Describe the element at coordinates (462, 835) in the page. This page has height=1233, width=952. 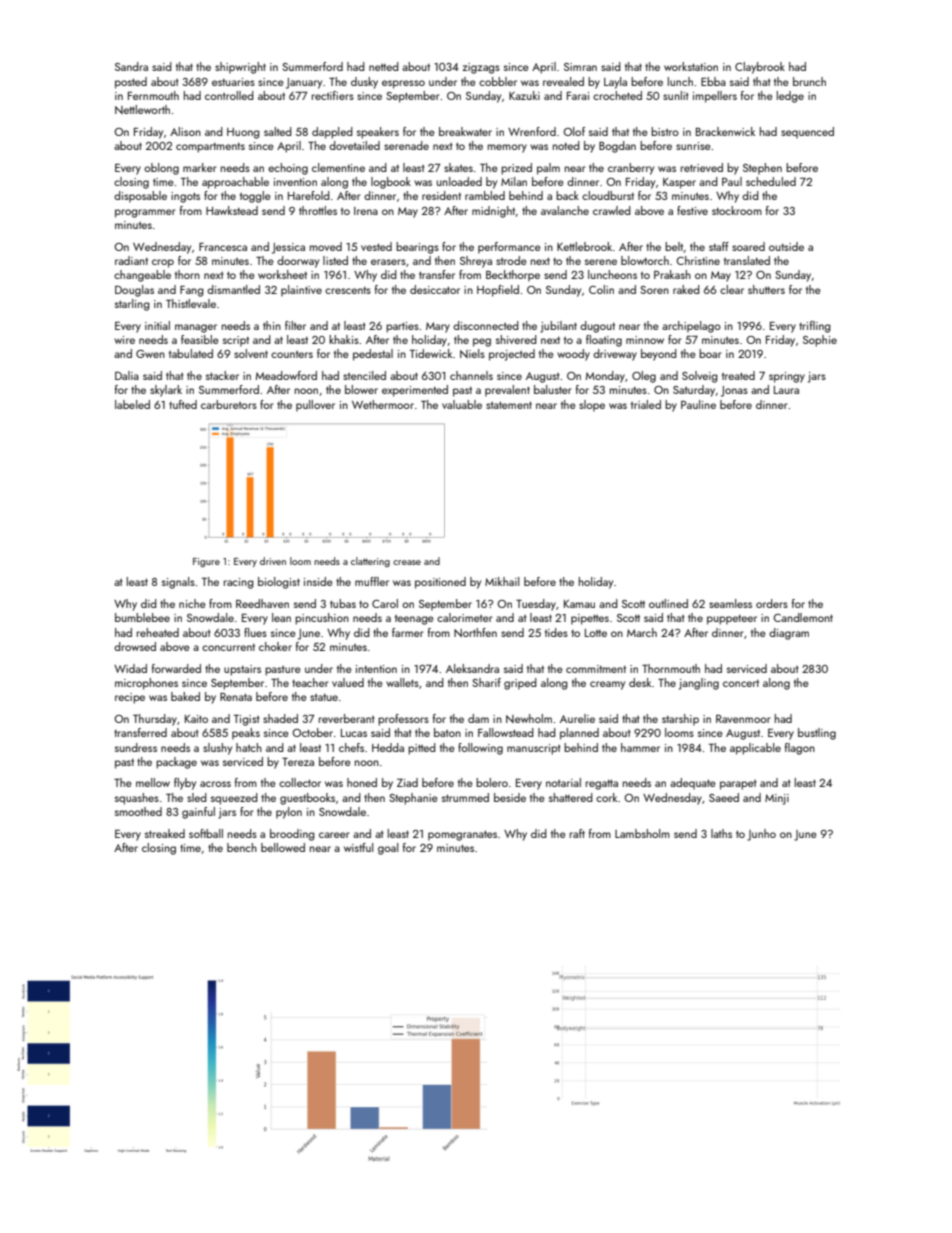
I see `pomegranates` at that location.
